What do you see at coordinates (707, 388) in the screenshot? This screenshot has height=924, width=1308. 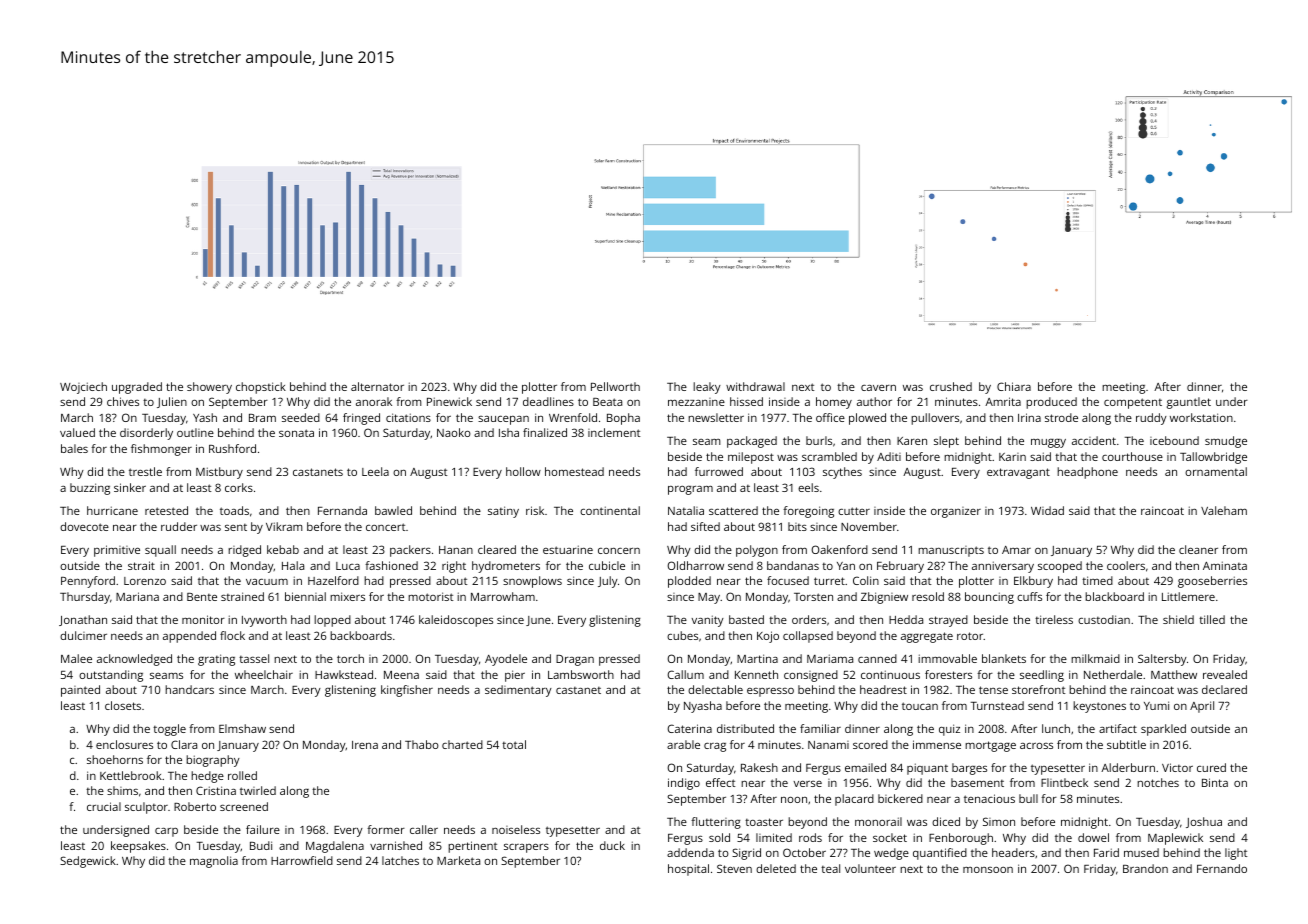 I see `leaky` at bounding box center [707, 388].
